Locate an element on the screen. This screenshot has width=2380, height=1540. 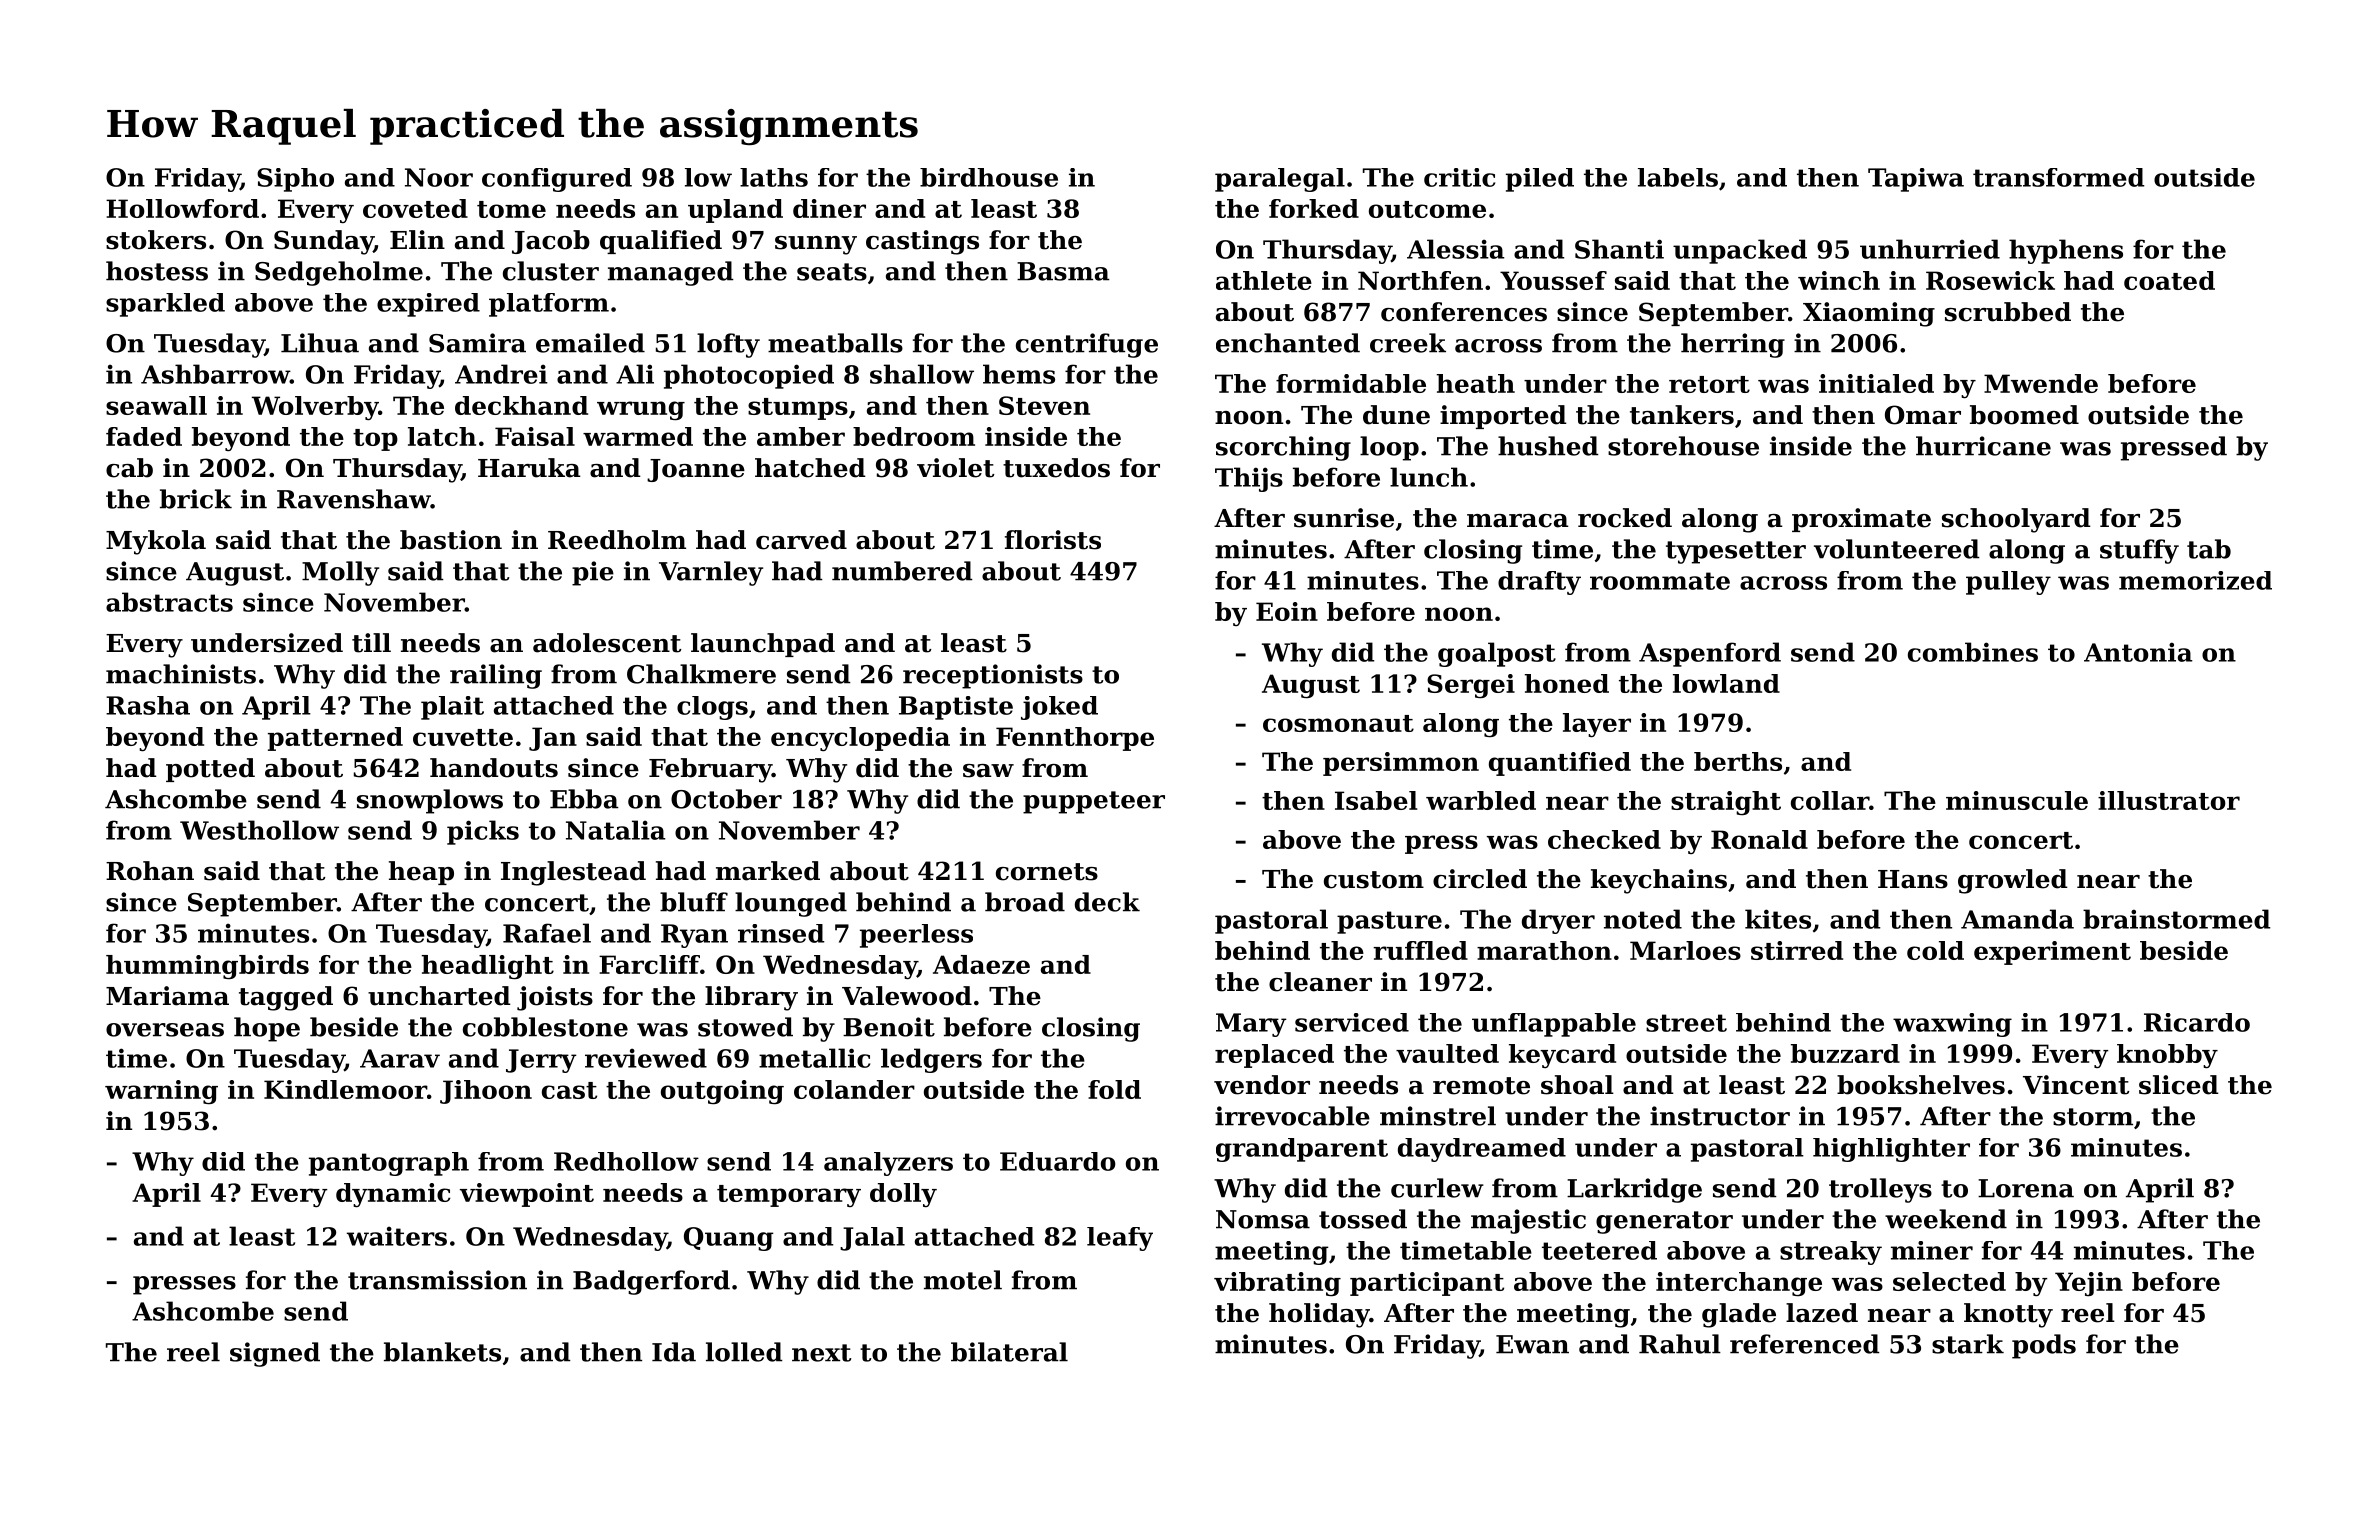
illustrator is located at coordinates (2169, 800).
